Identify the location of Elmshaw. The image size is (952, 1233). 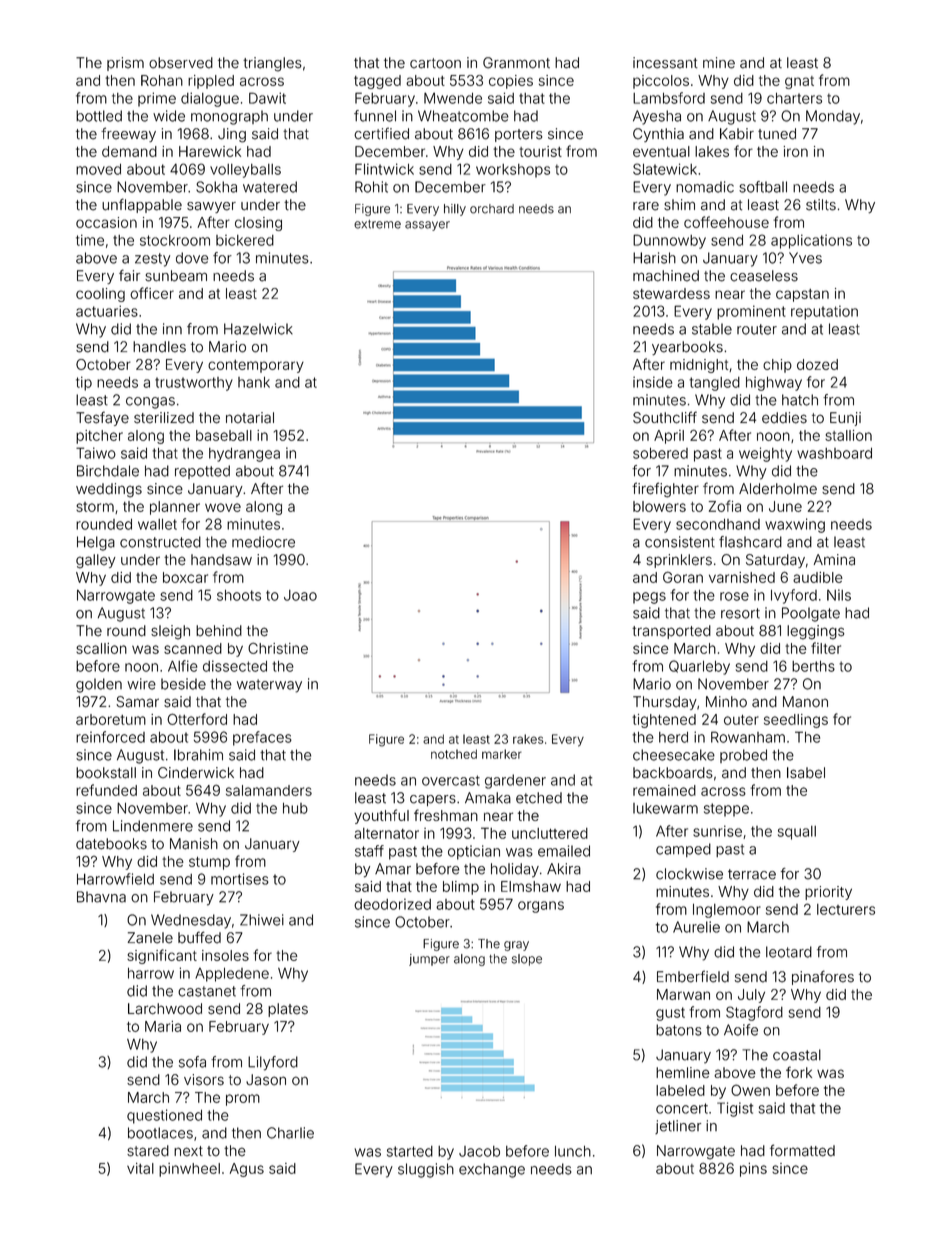
(531, 886).
